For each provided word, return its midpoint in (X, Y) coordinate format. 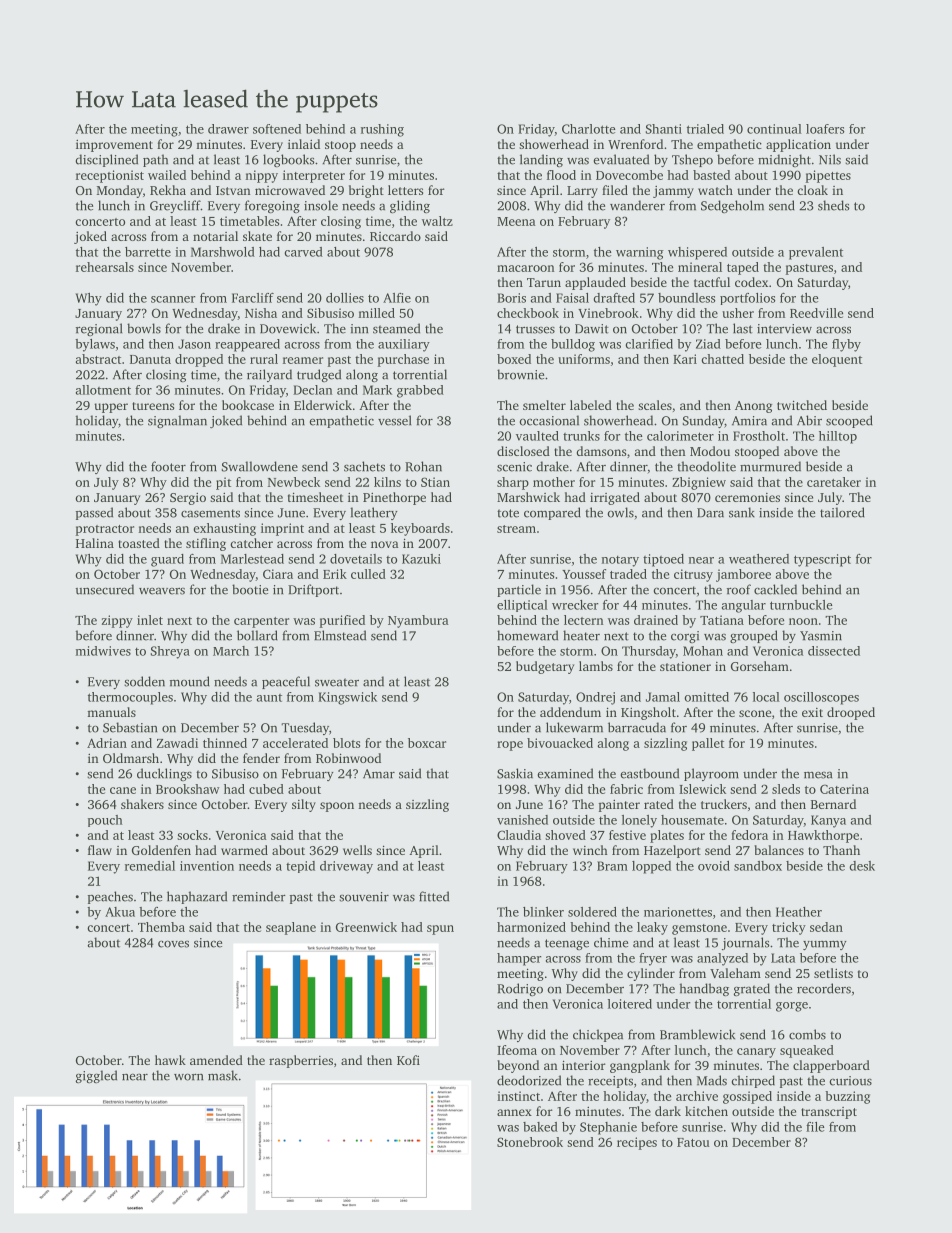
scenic (514, 467)
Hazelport (672, 851)
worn (188, 1077)
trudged (319, 375)
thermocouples (130, 698)
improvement (114, 146)
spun (440, 930)
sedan (826, 927)
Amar (379, 774)
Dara (710, 513)
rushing (382, 130)
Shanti (664, 129)
